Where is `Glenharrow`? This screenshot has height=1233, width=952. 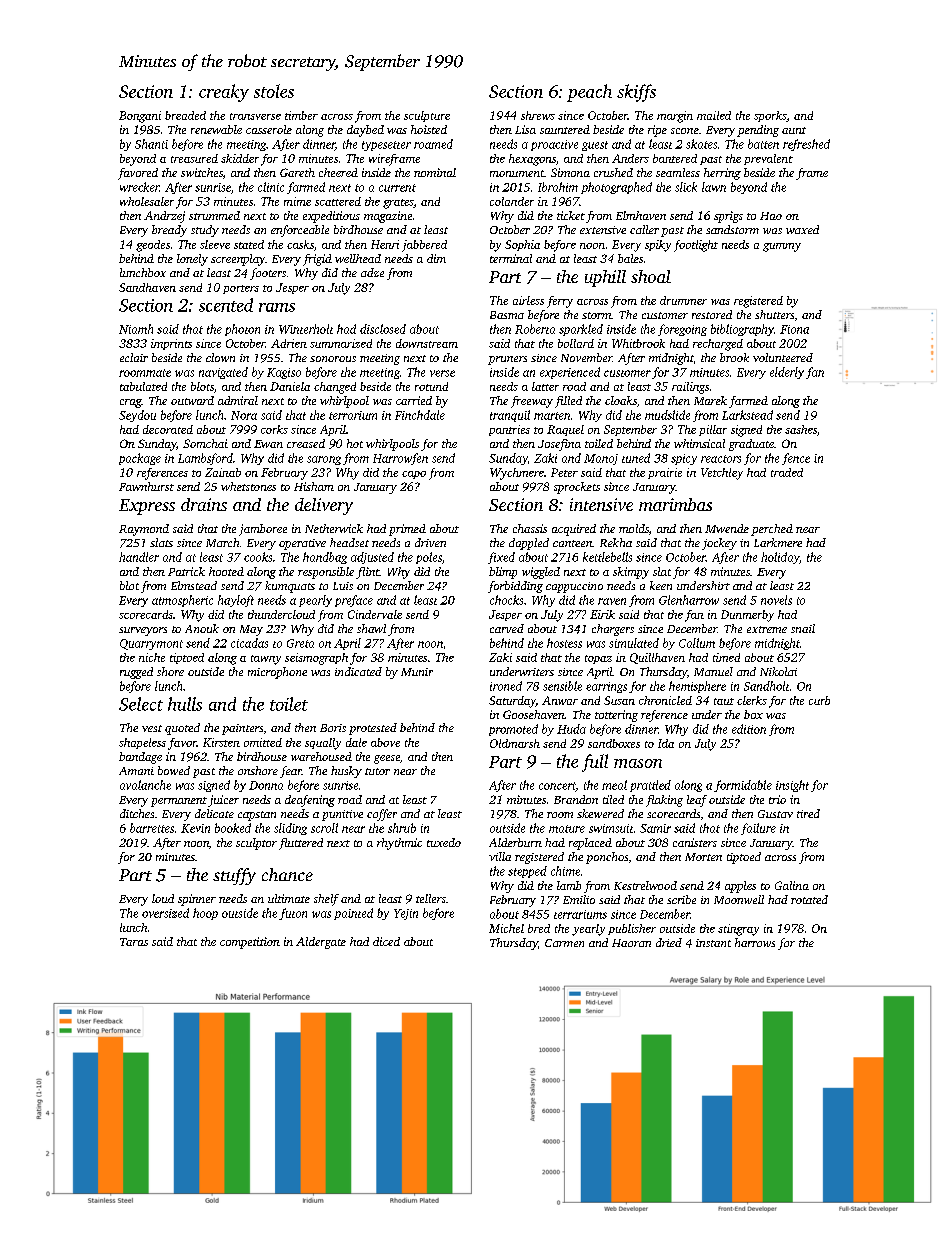
Glenharrow is located at coordinates (689, 600).
